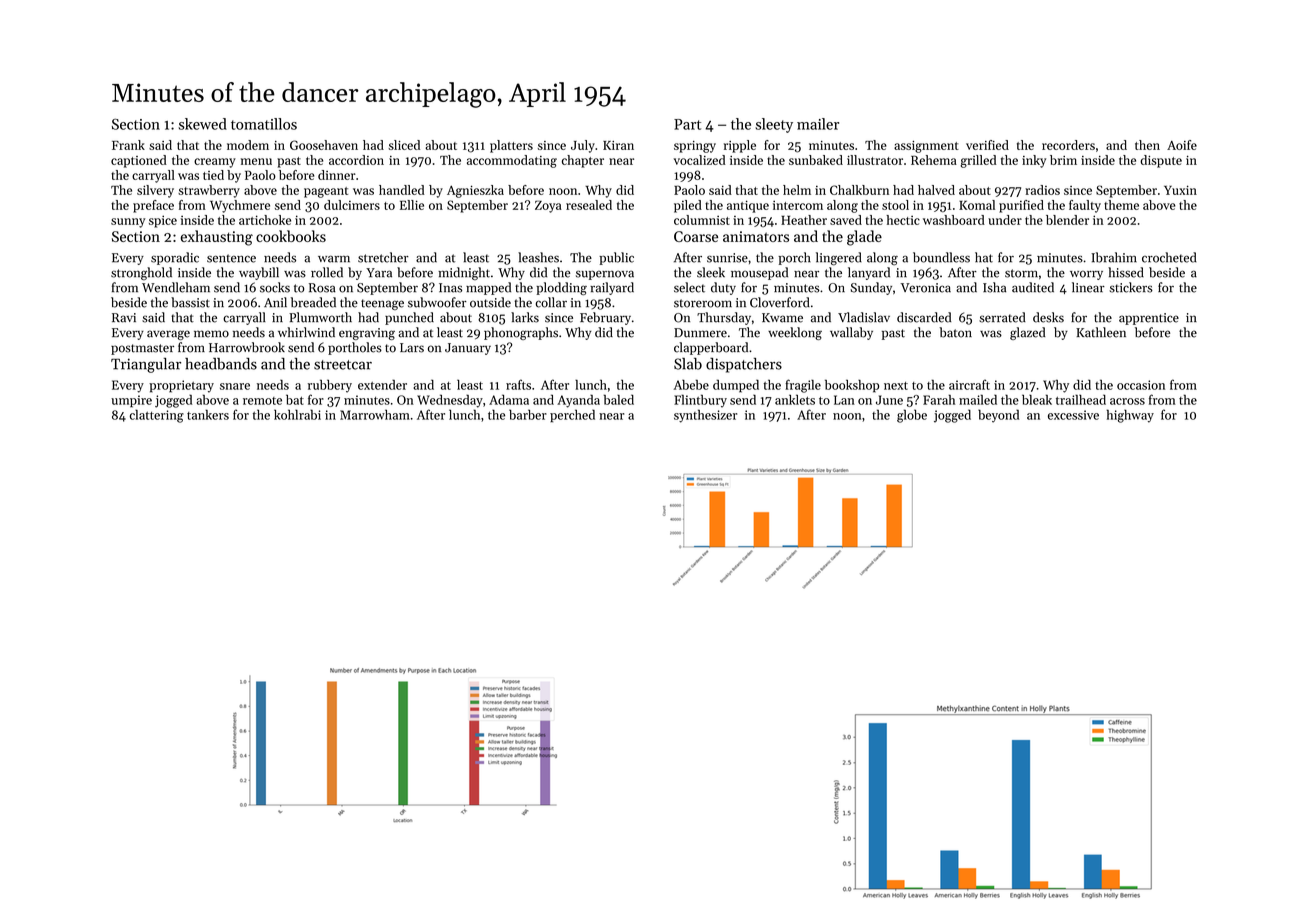 The width and height of the screenshot is (1308, 924). What do you see at coordinates (1048, 317) in the screenshot?
I see `desks` at bounding box center [1048, 317].
